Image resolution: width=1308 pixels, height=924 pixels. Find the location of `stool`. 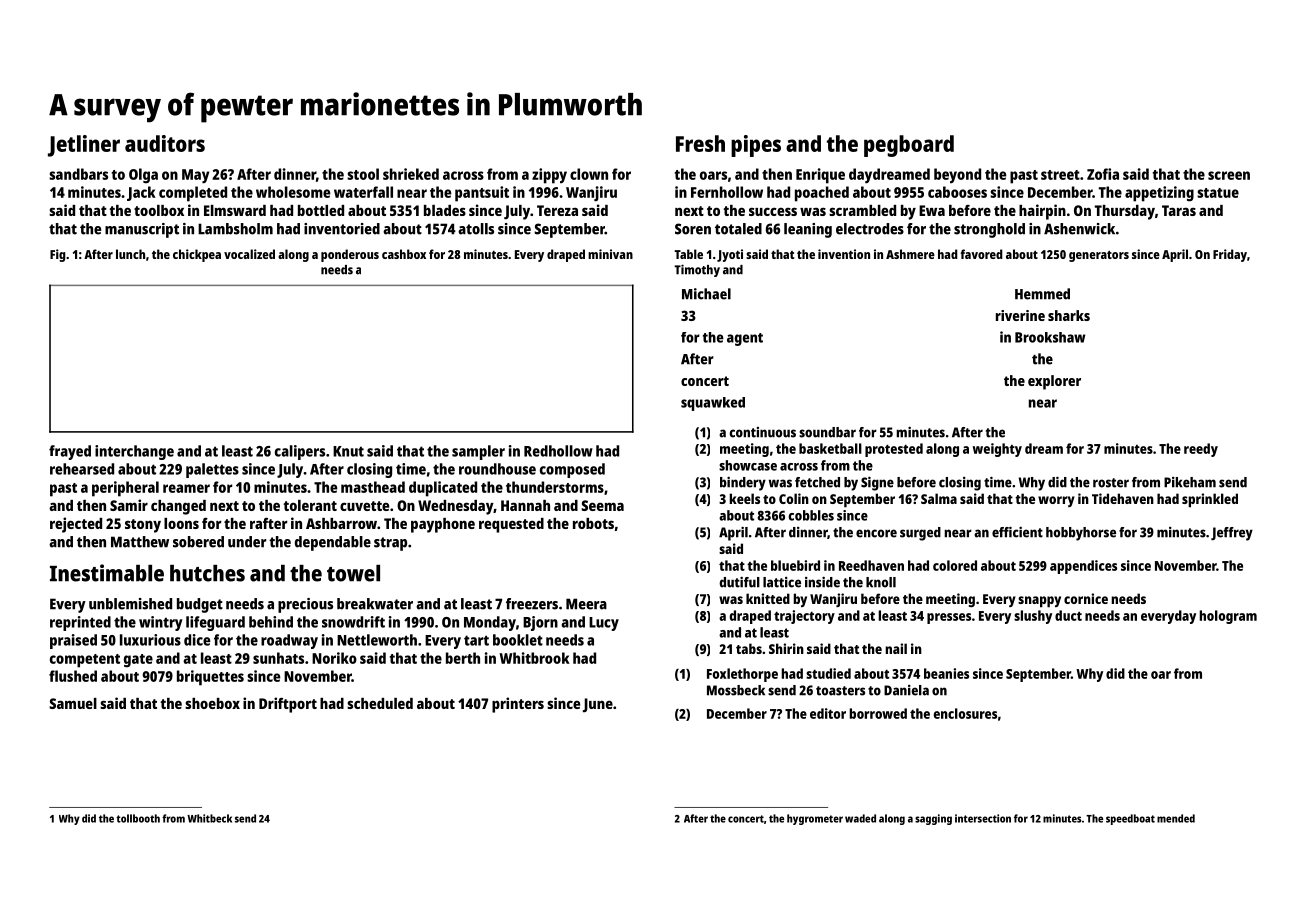

stool is located at coordinates (363, 174).
